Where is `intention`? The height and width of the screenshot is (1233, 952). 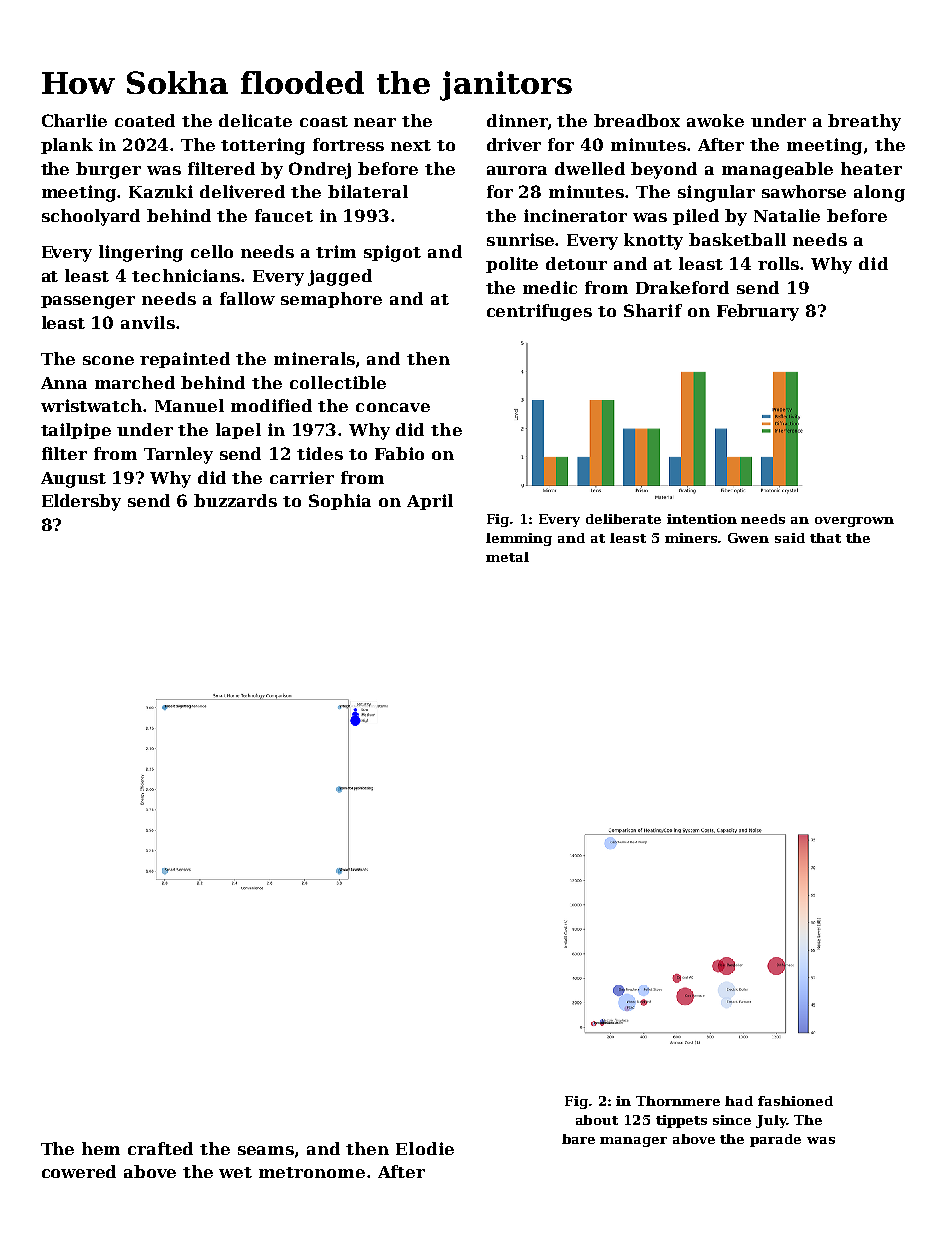 intention is located at coordinates (702, 519).
